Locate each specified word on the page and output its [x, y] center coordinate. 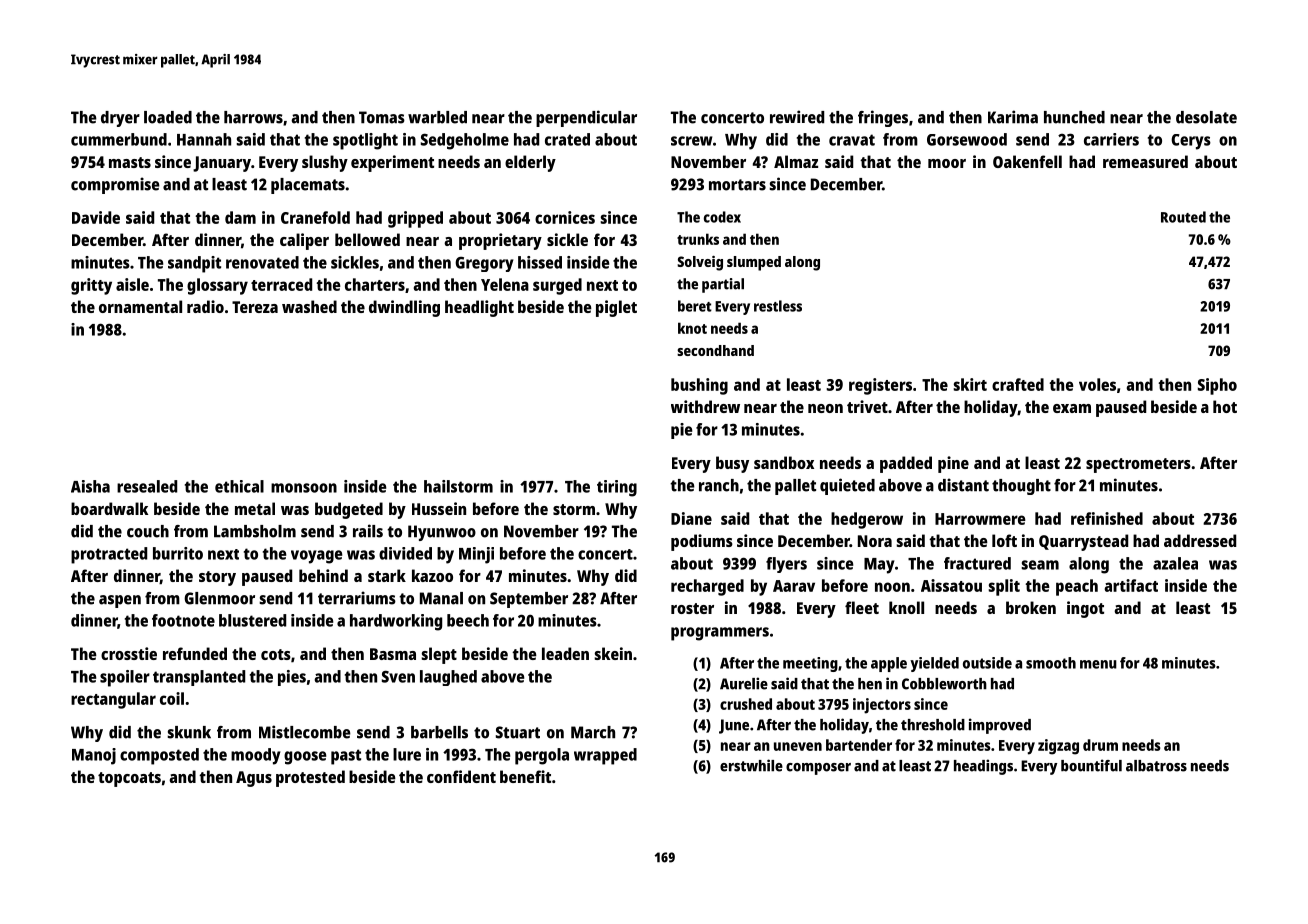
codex [722, 217]
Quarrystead [1083, 542]
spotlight [365, 141]
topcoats [129, 779]
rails [368, 531]
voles [1097, 384]
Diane [691, 518]
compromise [115, 185]
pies [292, 678]
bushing [699, 386]
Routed [1183, 217]
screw [692, 141]
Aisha [90, 486]
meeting [810, 664]
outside [987, 663]
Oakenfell [1027, 161]
